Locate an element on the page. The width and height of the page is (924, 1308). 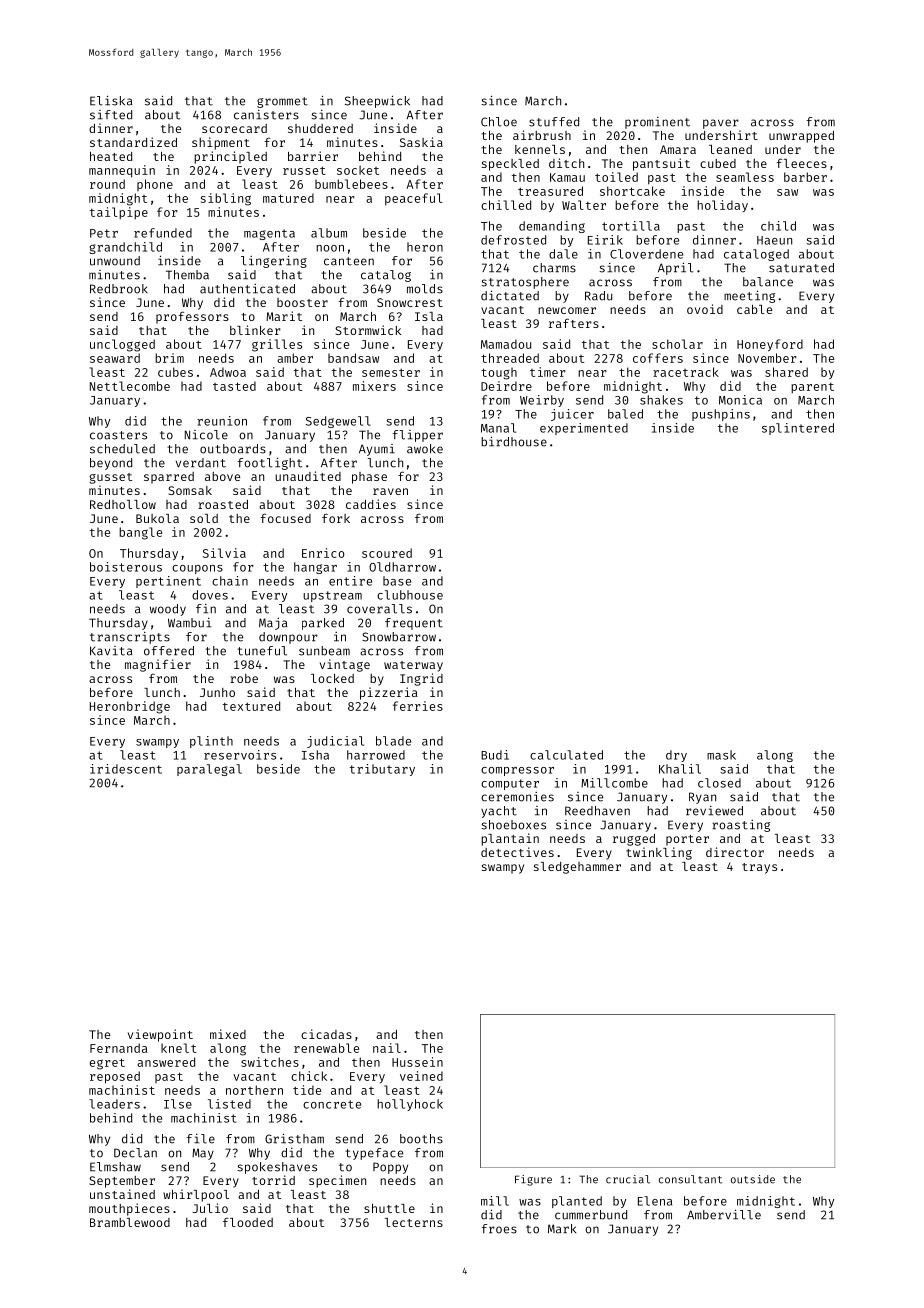
Monica is located at coordinates (740, 400).
